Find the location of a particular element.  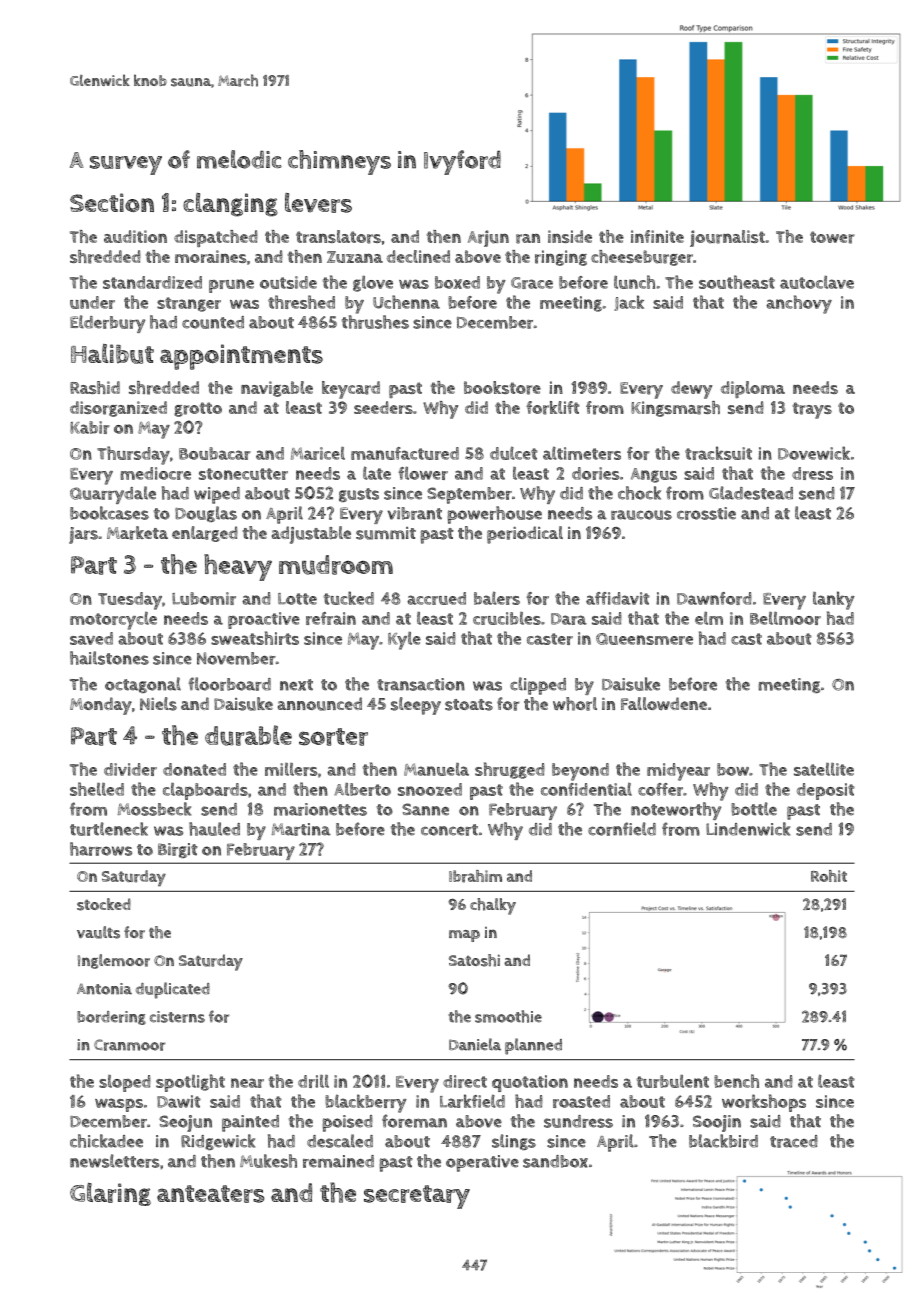

inside is located at coordinates (570, 236).
